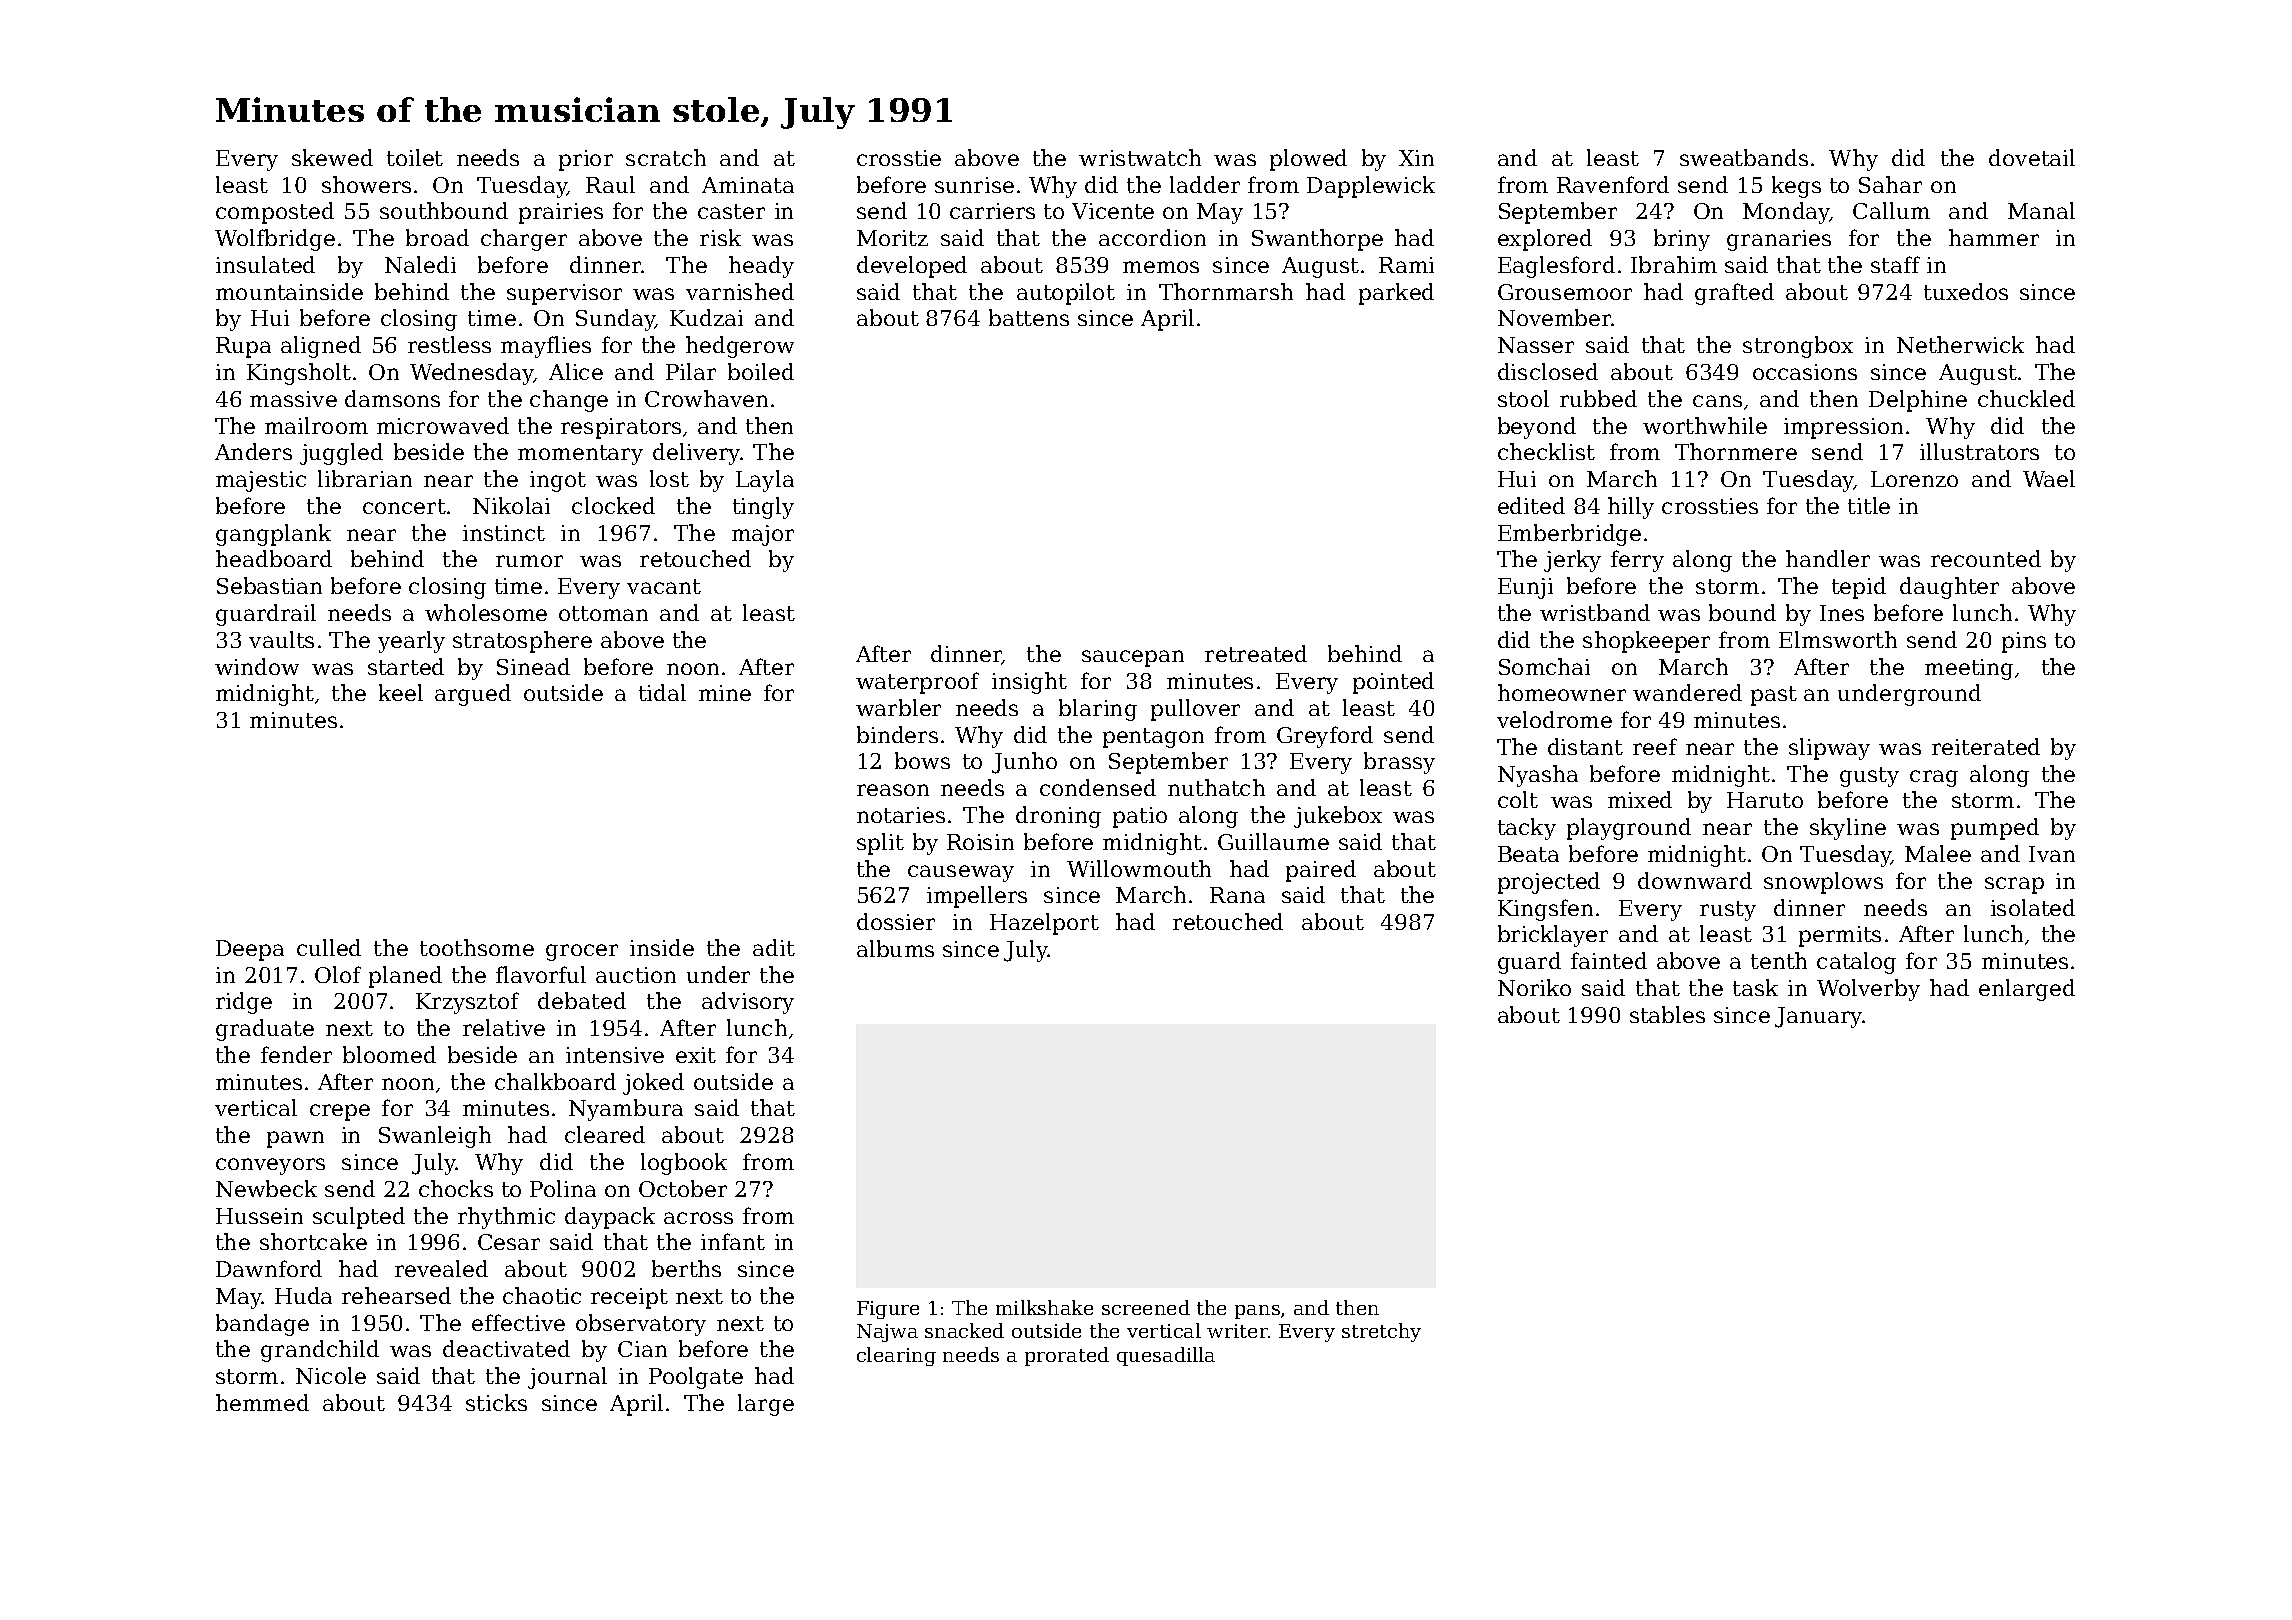  I want to click on Noriko, so click(1534, 987).
